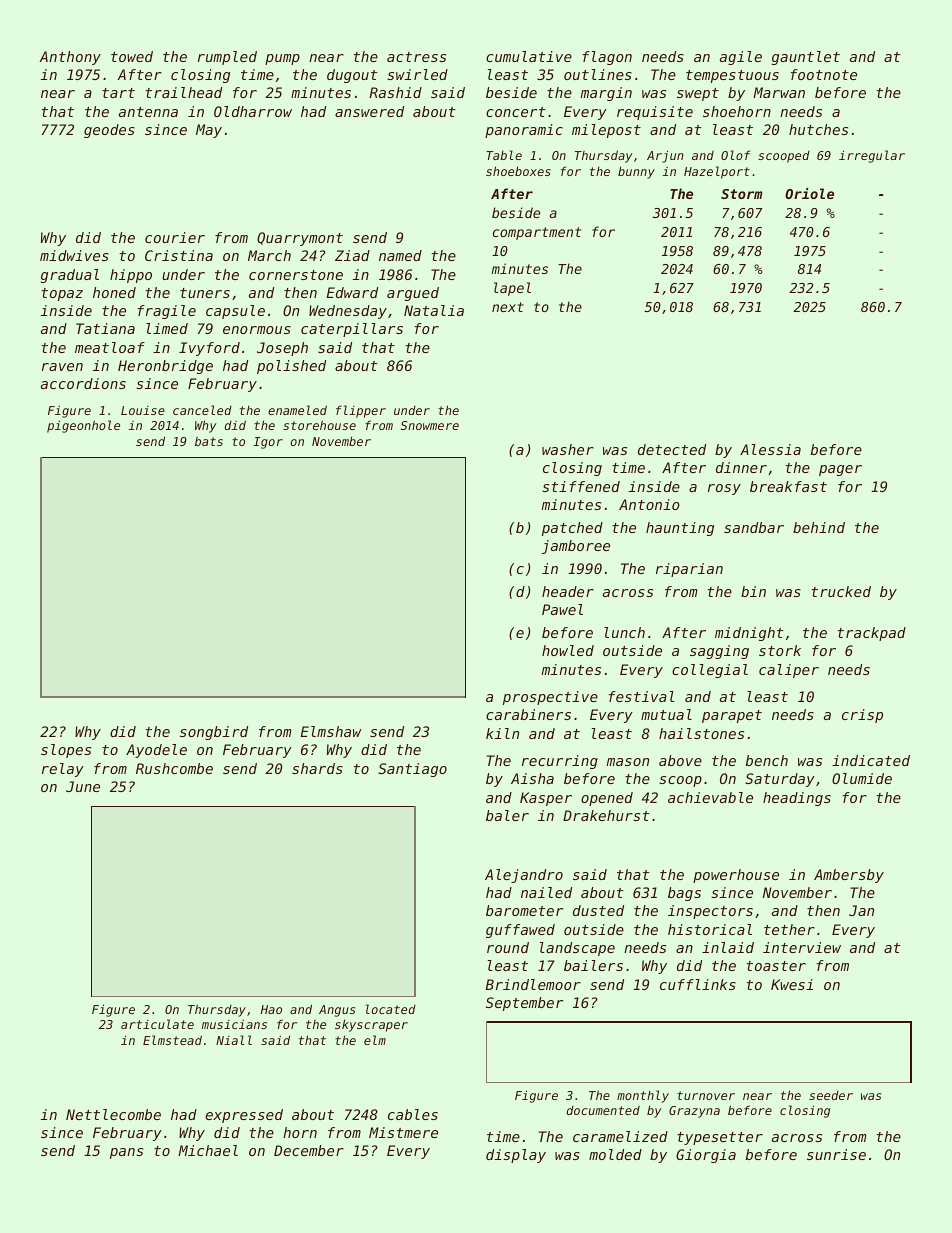  I want to click on Ambersby, so click(849, 876).
